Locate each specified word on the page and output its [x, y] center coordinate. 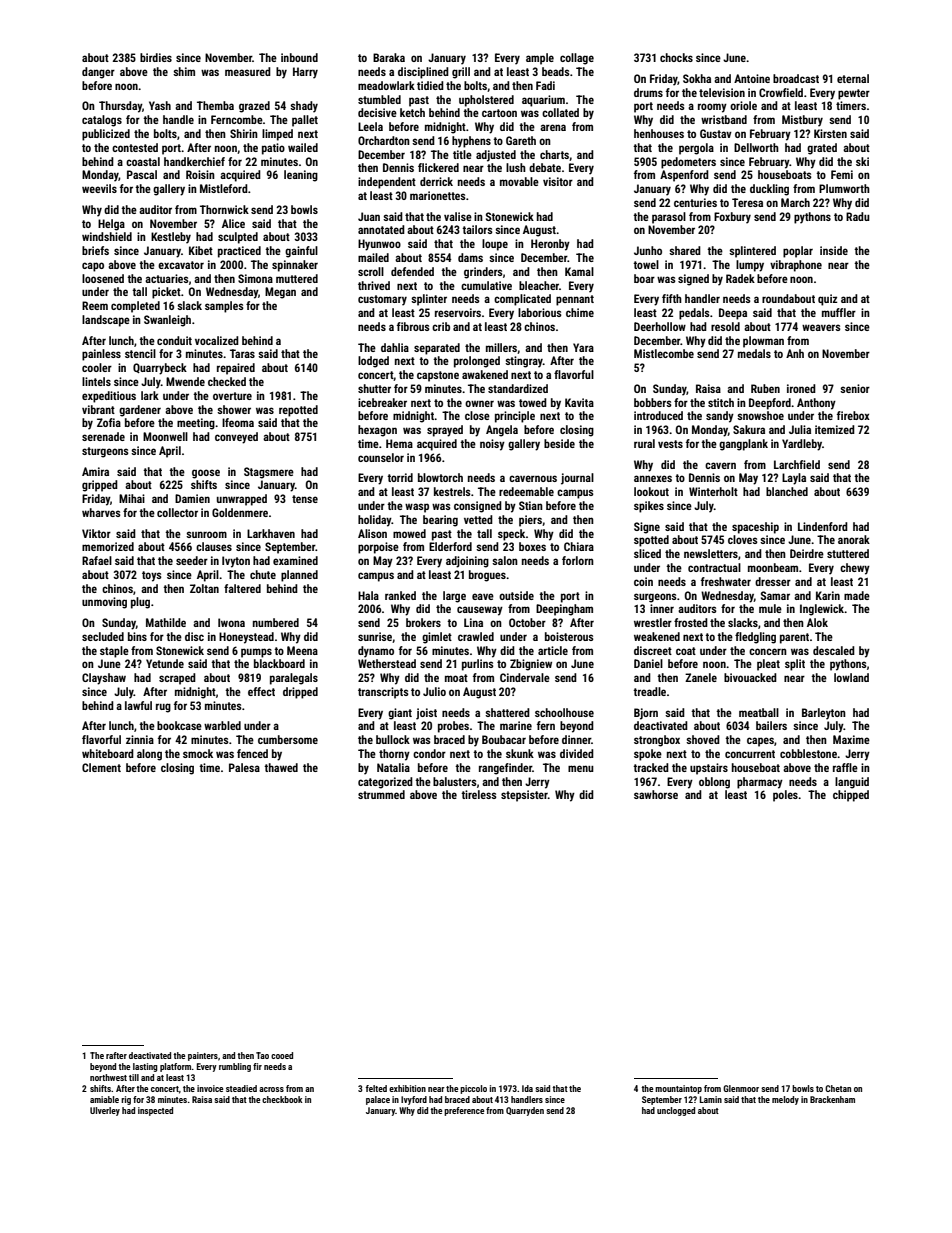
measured [248, 71]
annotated [381, 229]
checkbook [282, 1099]
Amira [95, 471]
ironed [801, 388]
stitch [721, 402]
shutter [374, 388]
